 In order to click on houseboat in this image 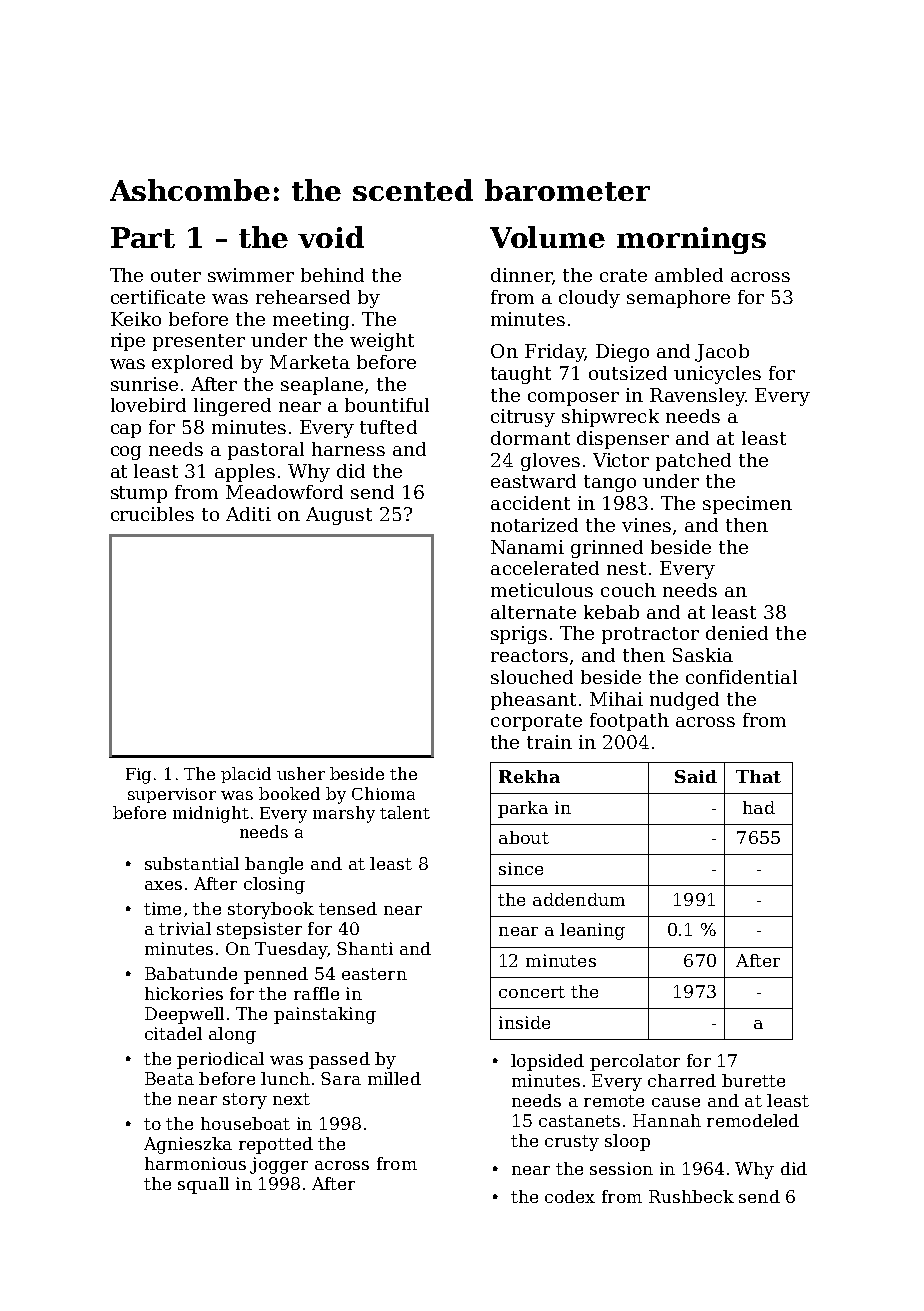, I will do `click(245, 1123)`.
